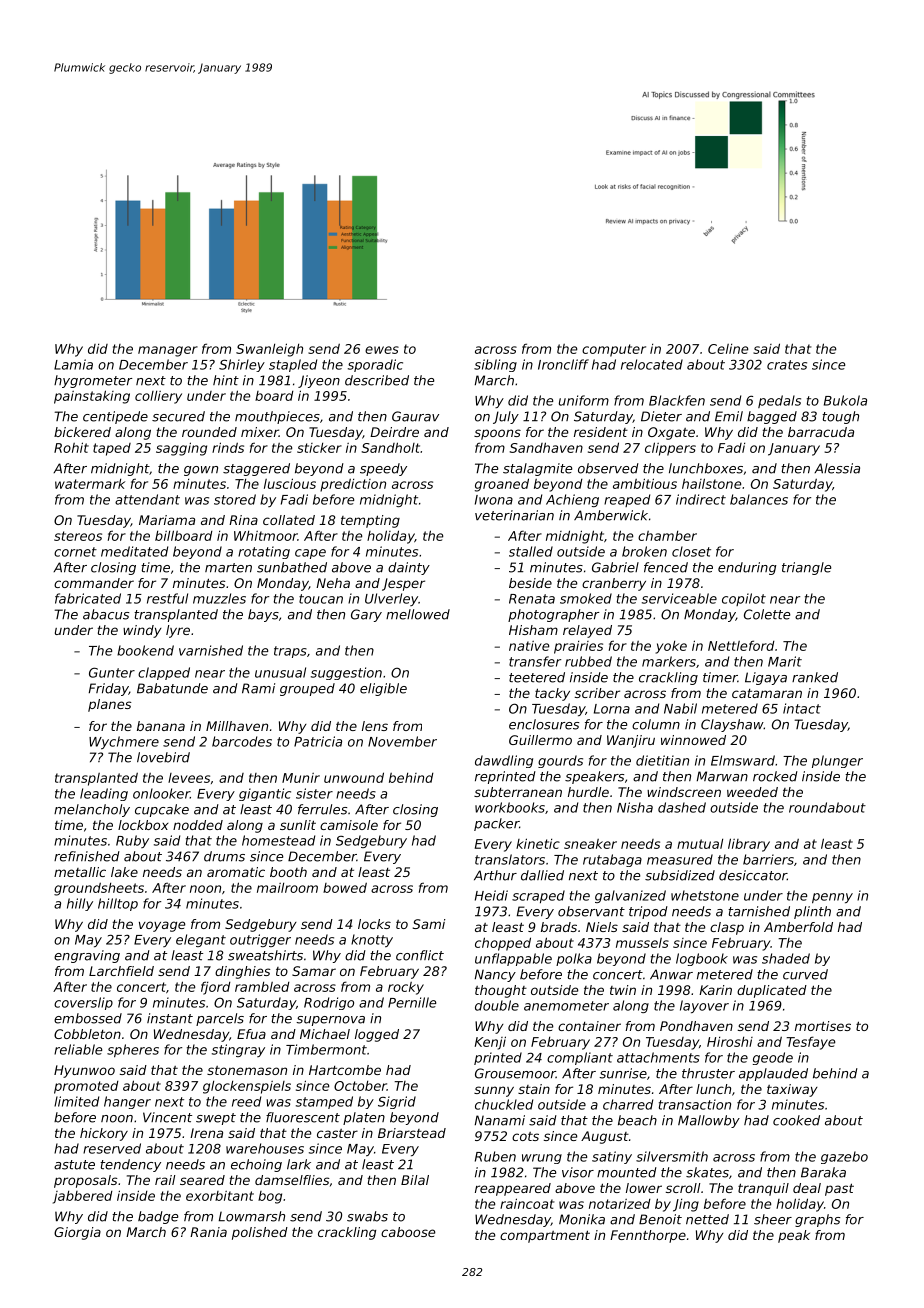  Describe the element at coordinates (494, 500) in the page. I see `Iwona` at that location.
